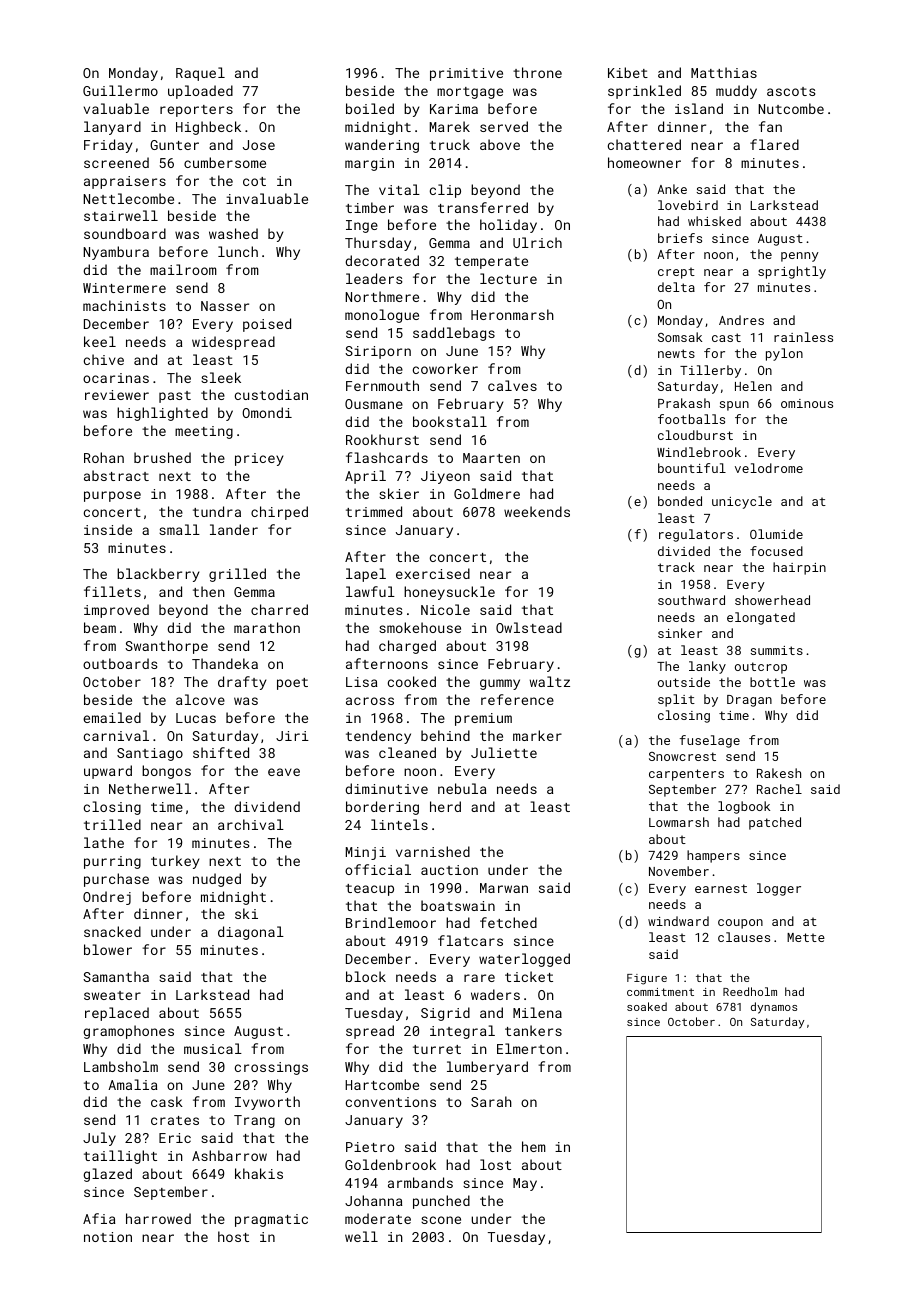 This page has width=924, height=1308. Describe the element at coordinates (791, 108) in the page. I see `Nutcombe` at that location.
